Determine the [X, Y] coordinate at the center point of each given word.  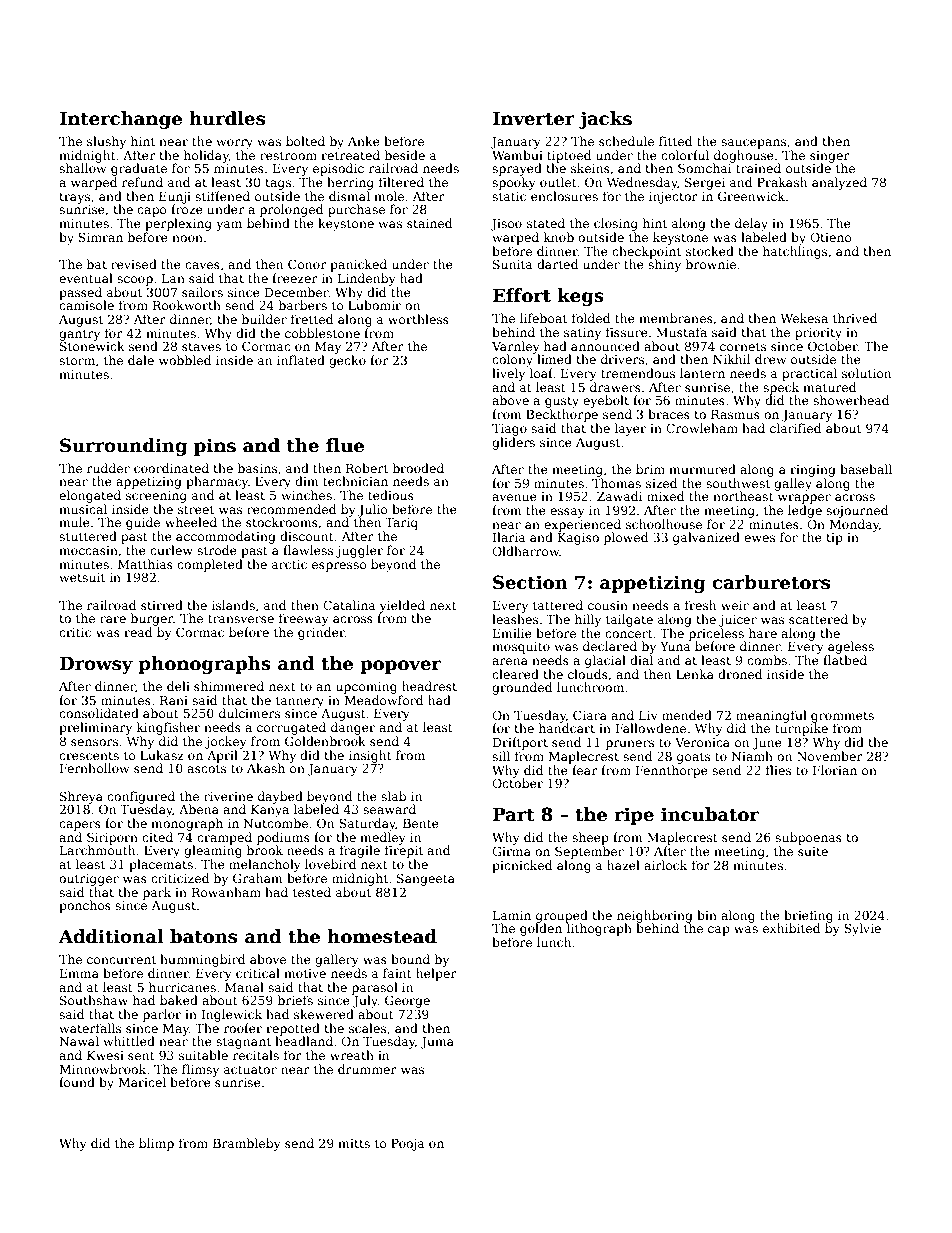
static [509, 196]
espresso [339, 567]
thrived [855, 318]
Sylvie [862, 929]
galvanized [706, 538]
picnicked [522, 866]
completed [210, 565]
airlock [665, 865]
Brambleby [247, 1144]
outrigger [89, 880]
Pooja [408, 1145]
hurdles [227, 118]
